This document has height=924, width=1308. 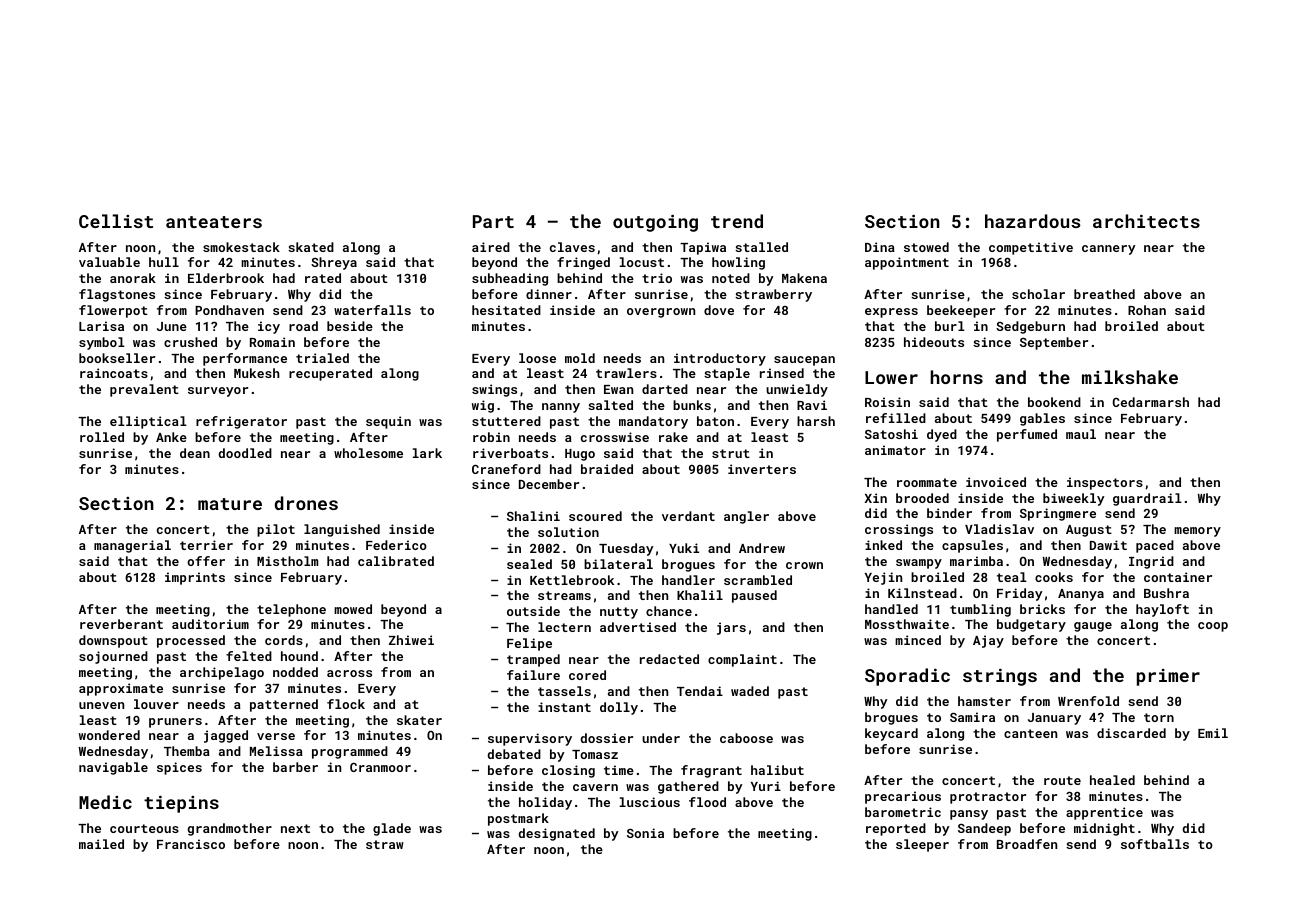 I want to click on streams, so click(x=564, y=595).
